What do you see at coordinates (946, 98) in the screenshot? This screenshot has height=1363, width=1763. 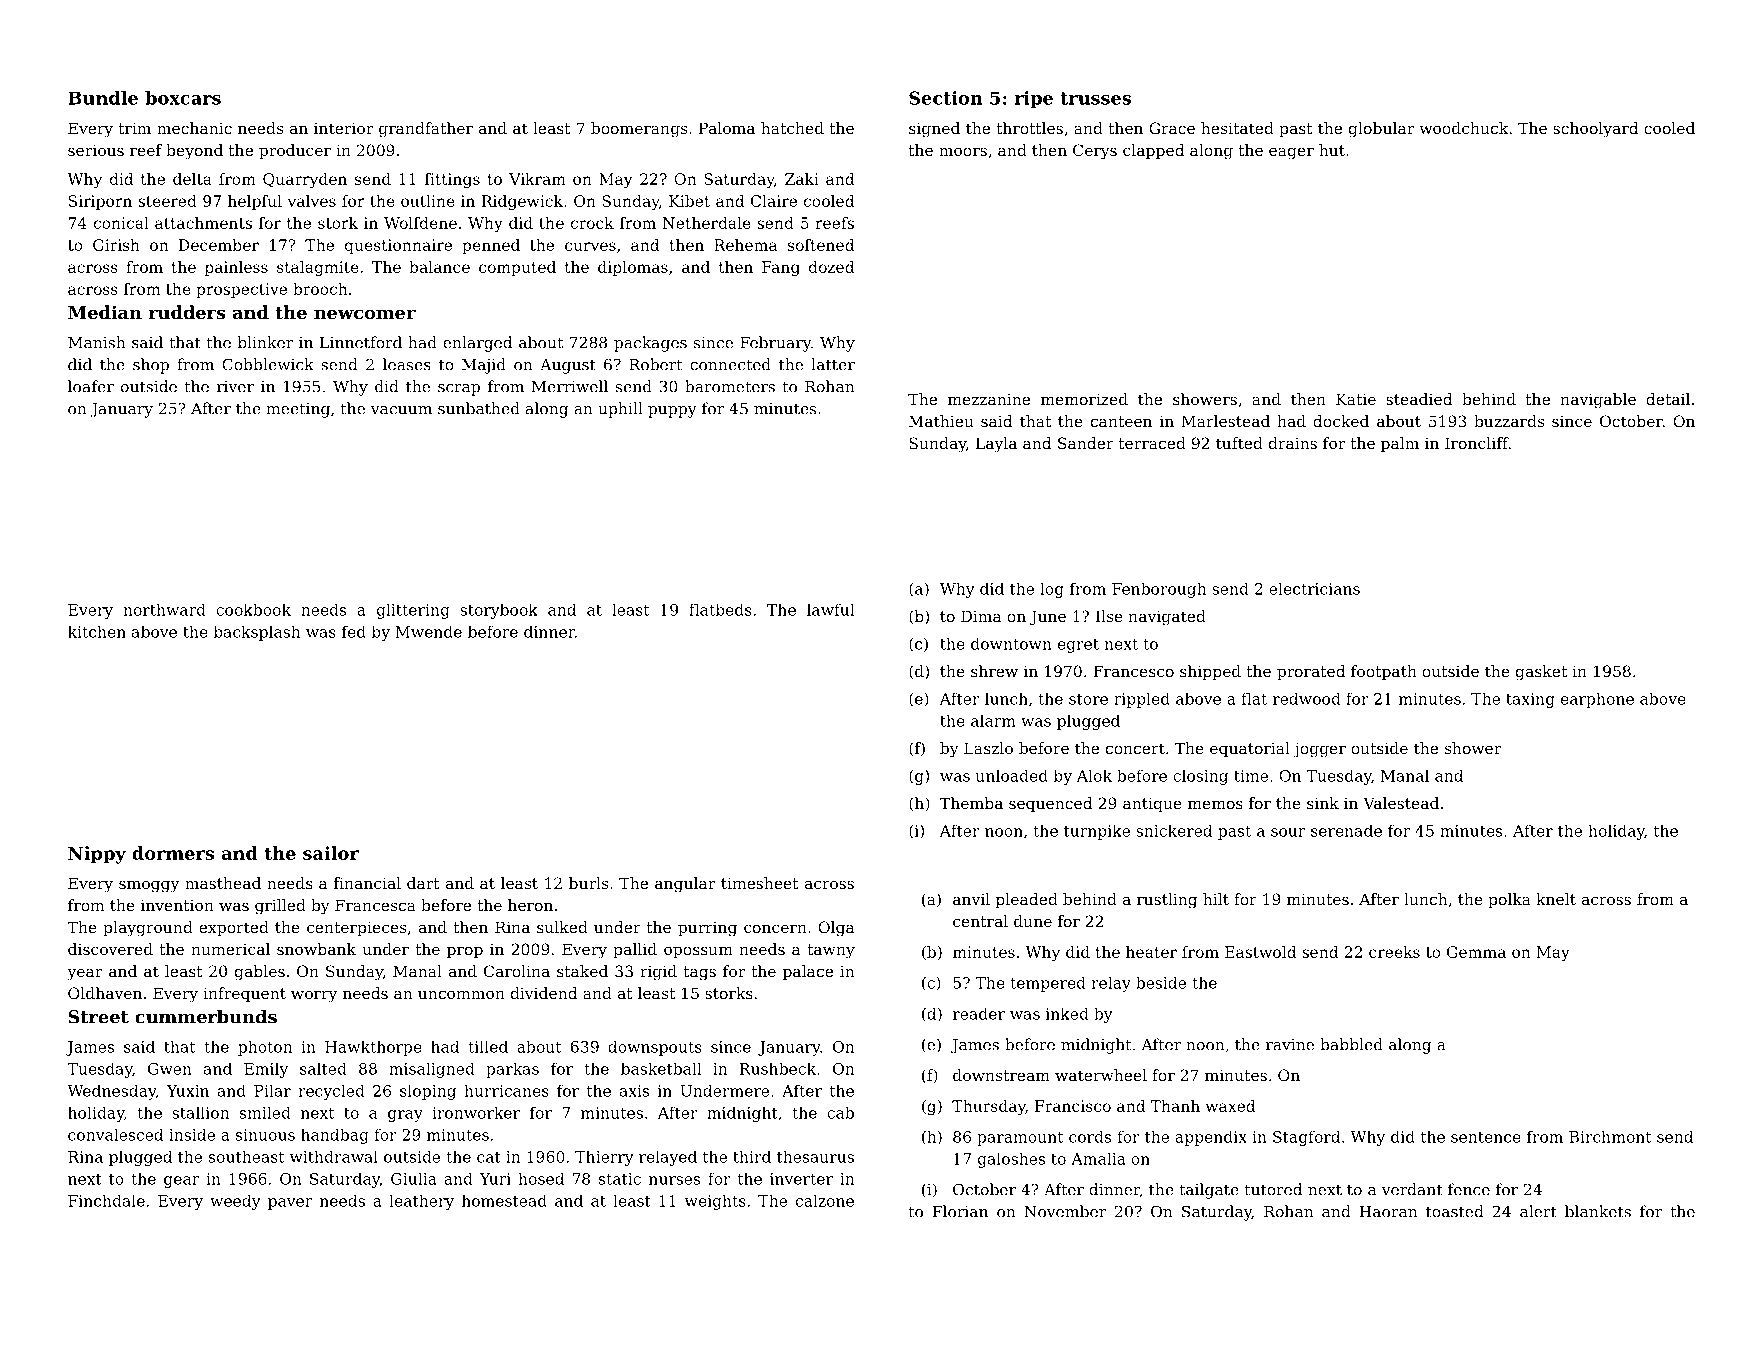 I see `Section` at bounding box center [946, 98].
